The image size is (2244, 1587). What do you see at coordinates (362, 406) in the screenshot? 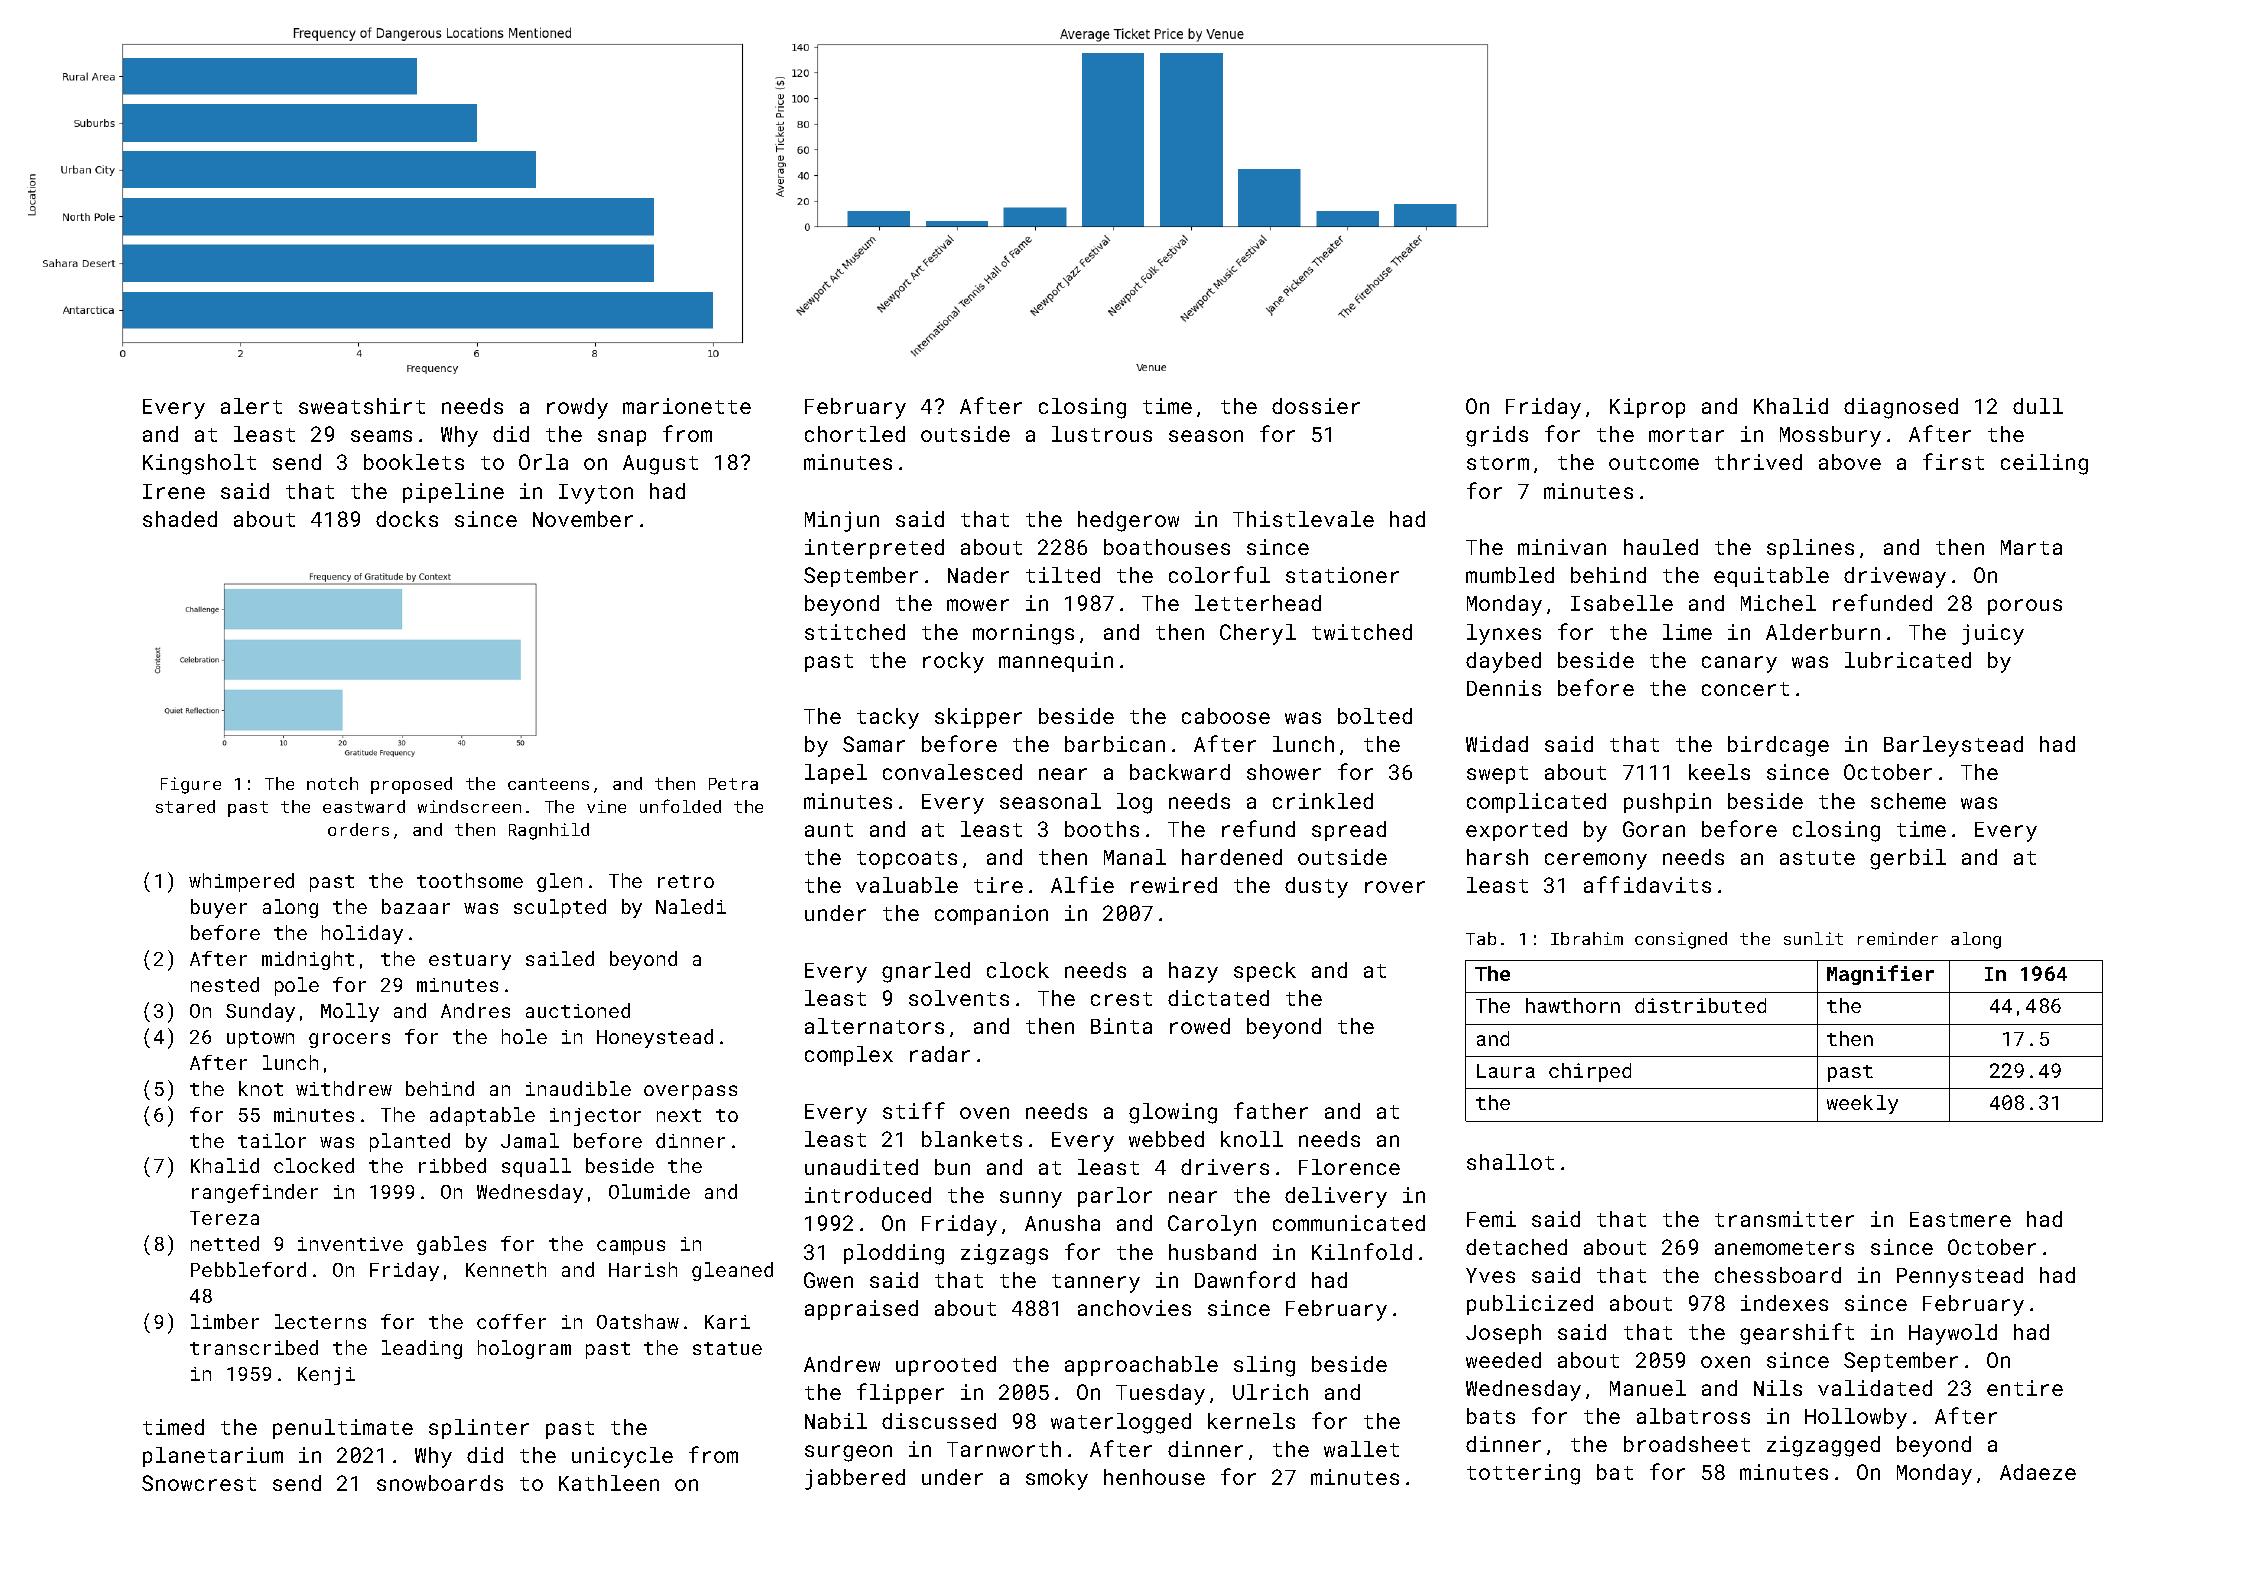
I see `sweatshirt` at bounding box center [362, 406].
